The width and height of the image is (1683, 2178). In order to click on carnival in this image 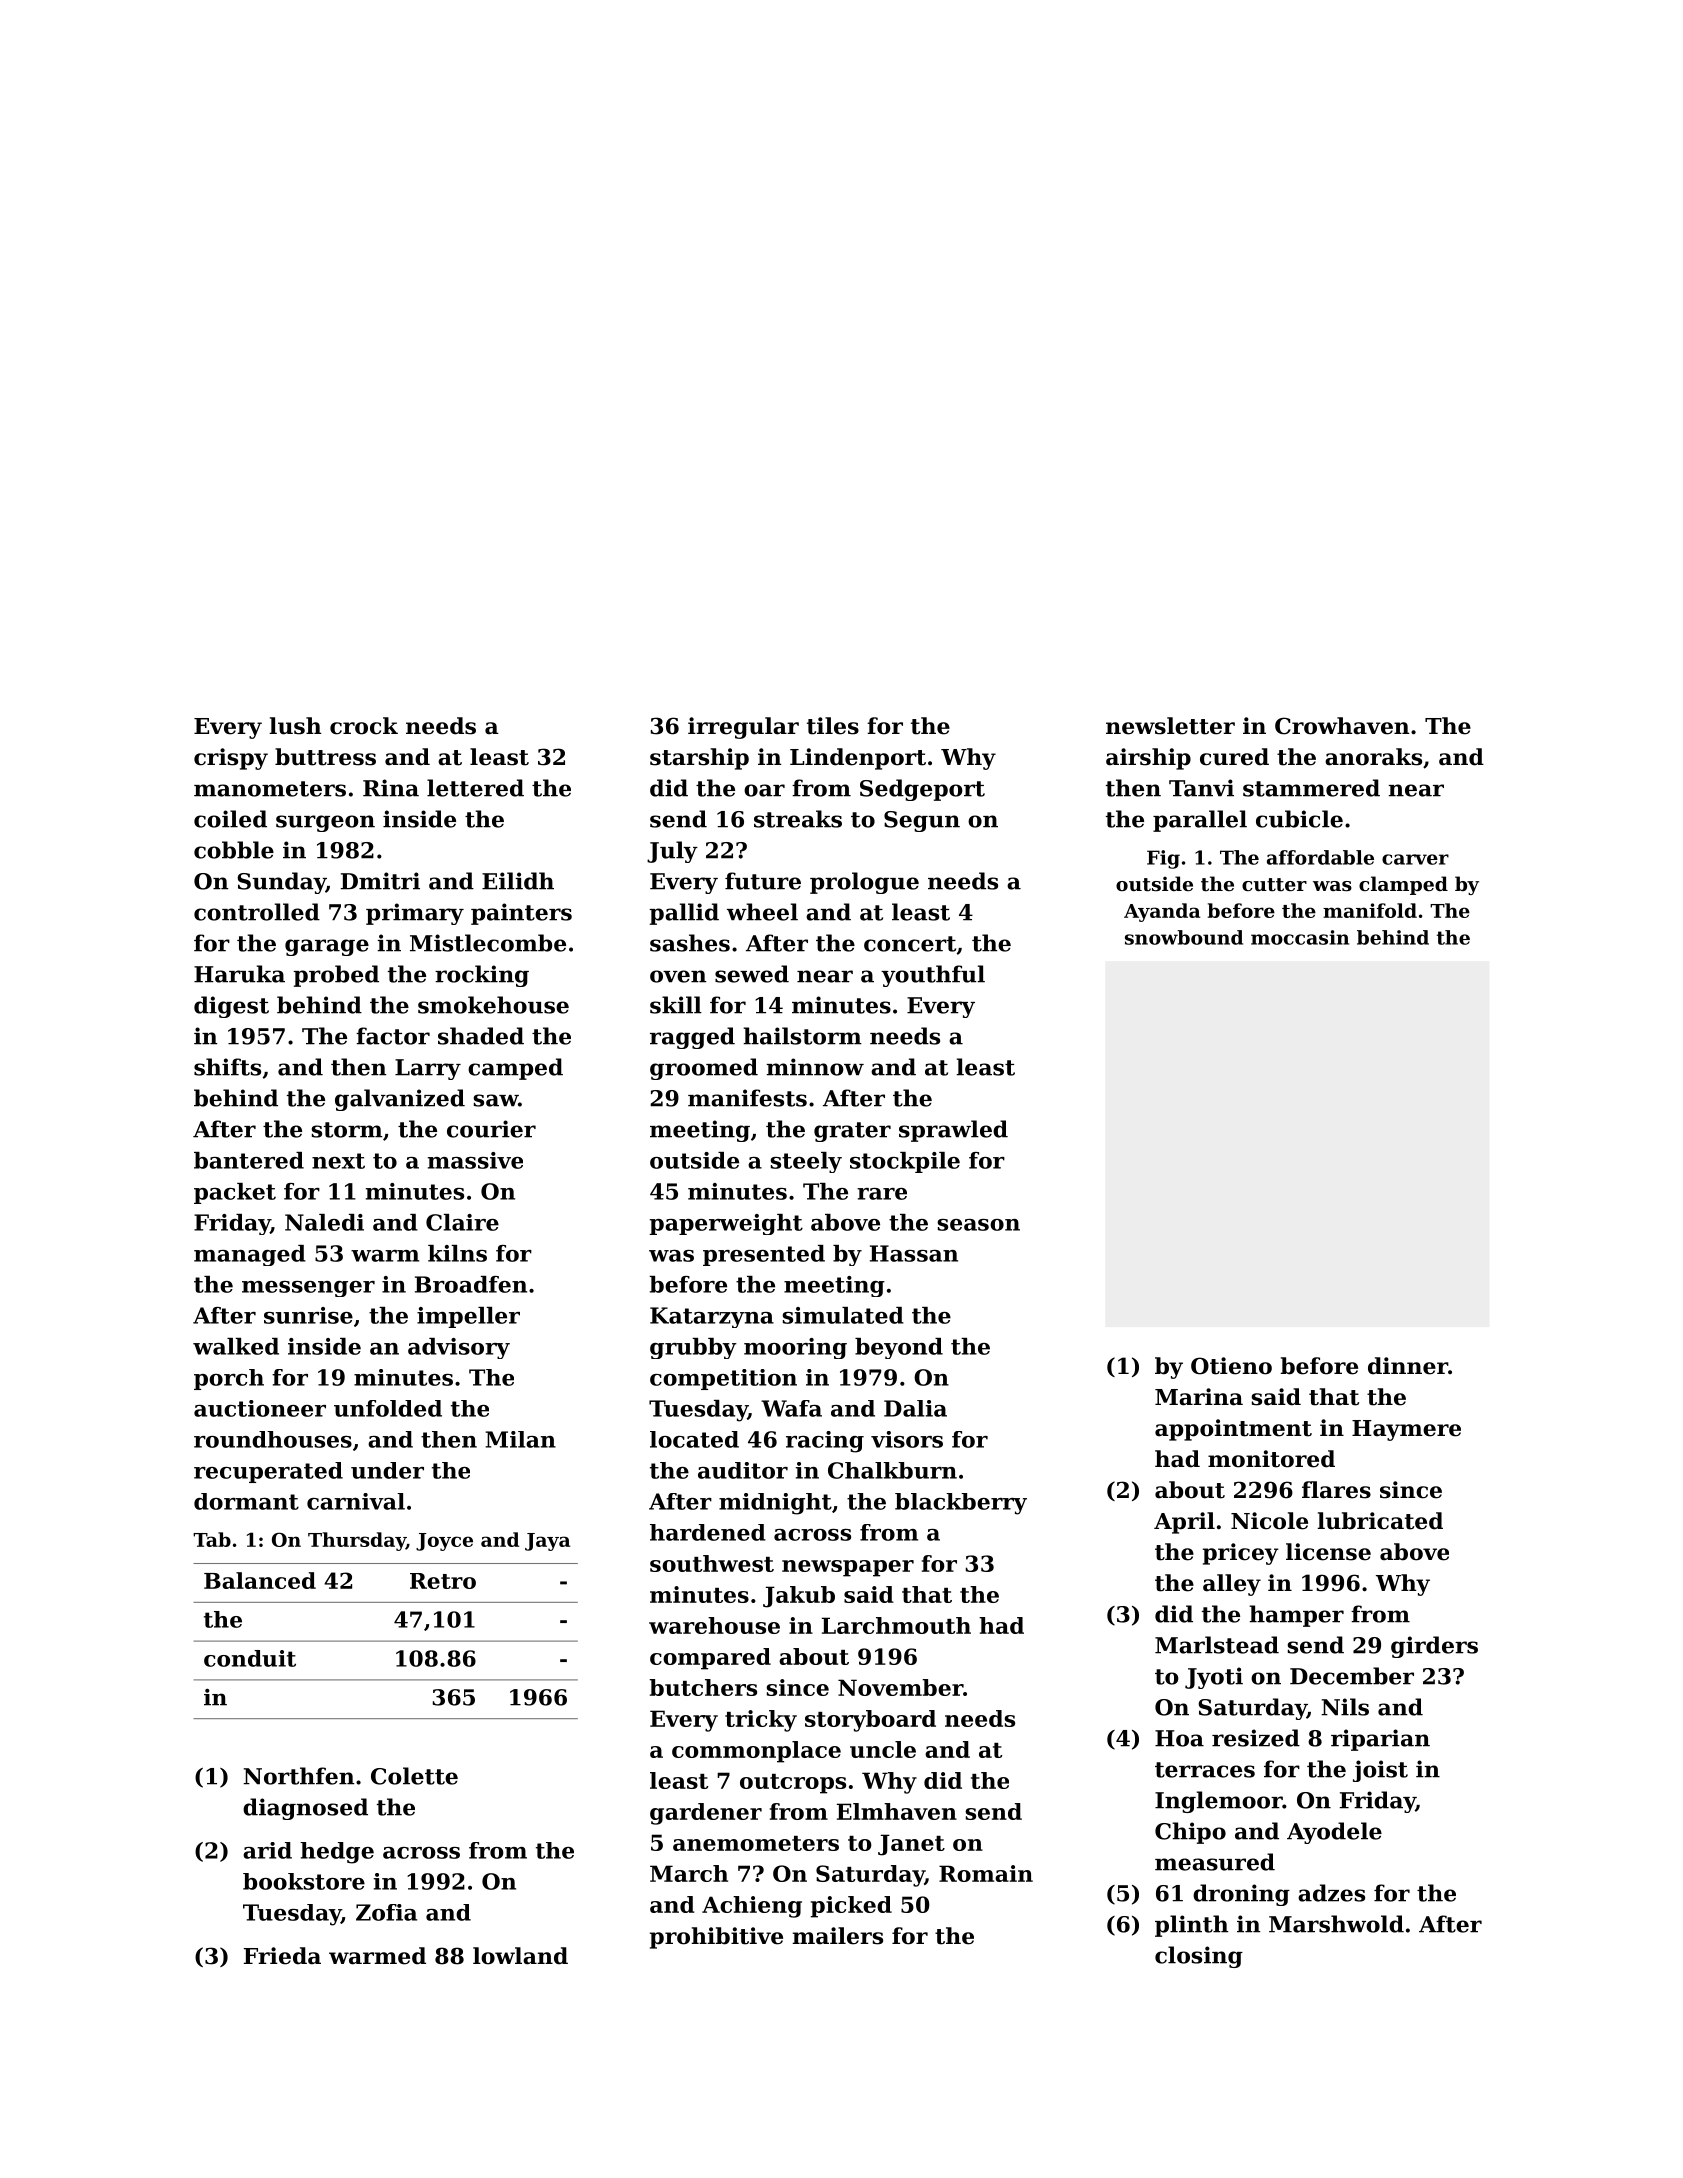, I will do `click(356, 1501)`.
